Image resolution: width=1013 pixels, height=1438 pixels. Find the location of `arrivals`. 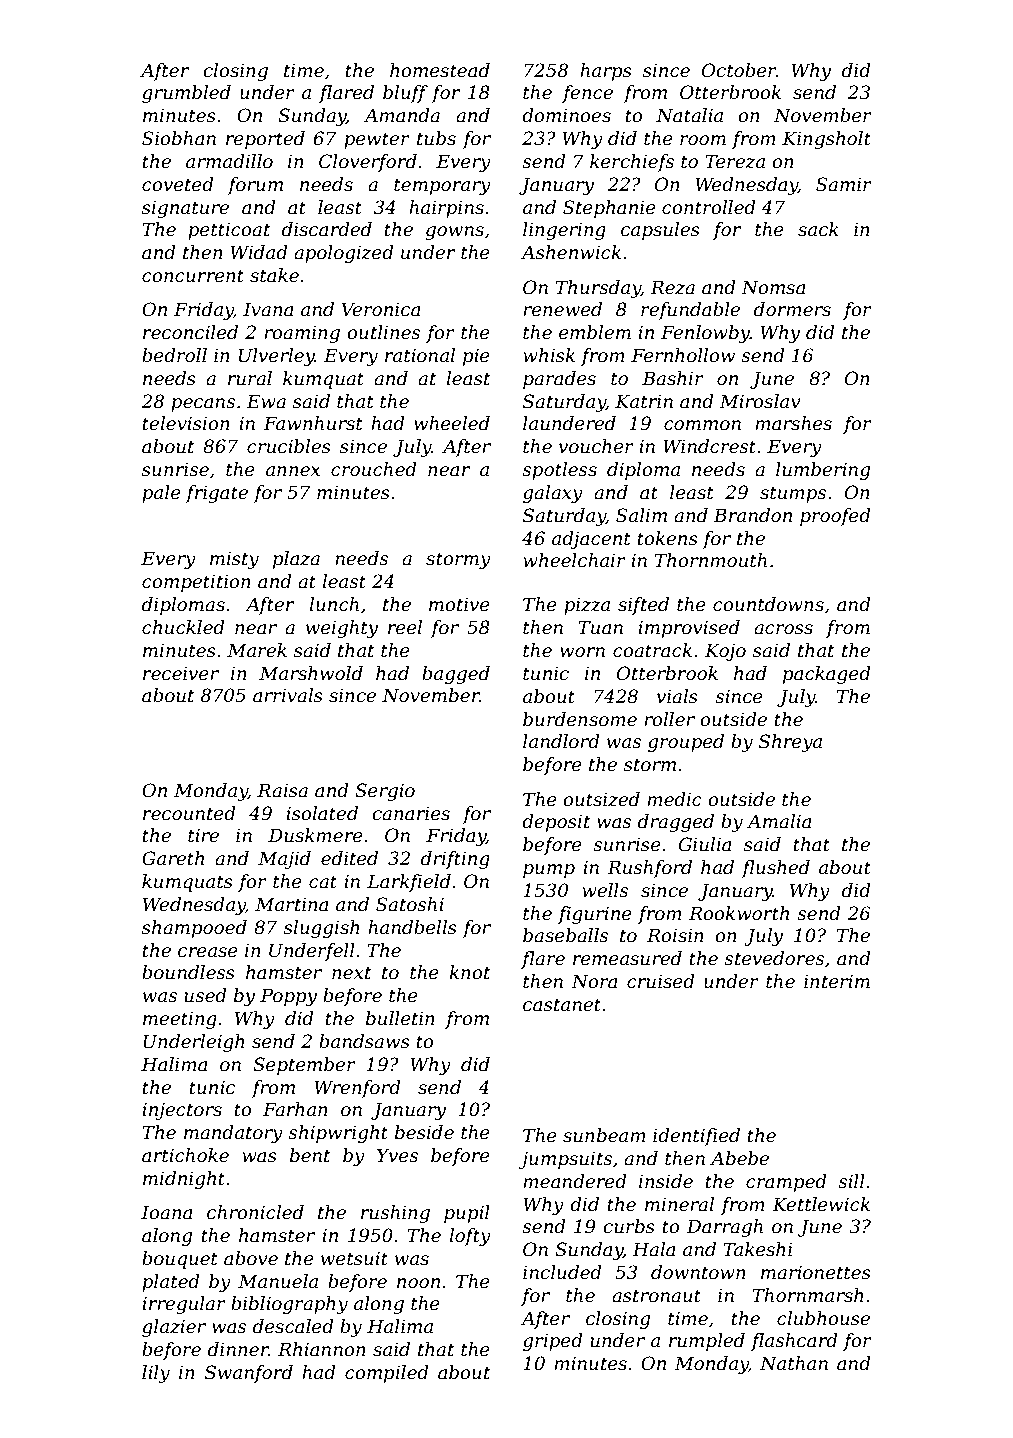

arrivals is located at coordinates (288, 695).
